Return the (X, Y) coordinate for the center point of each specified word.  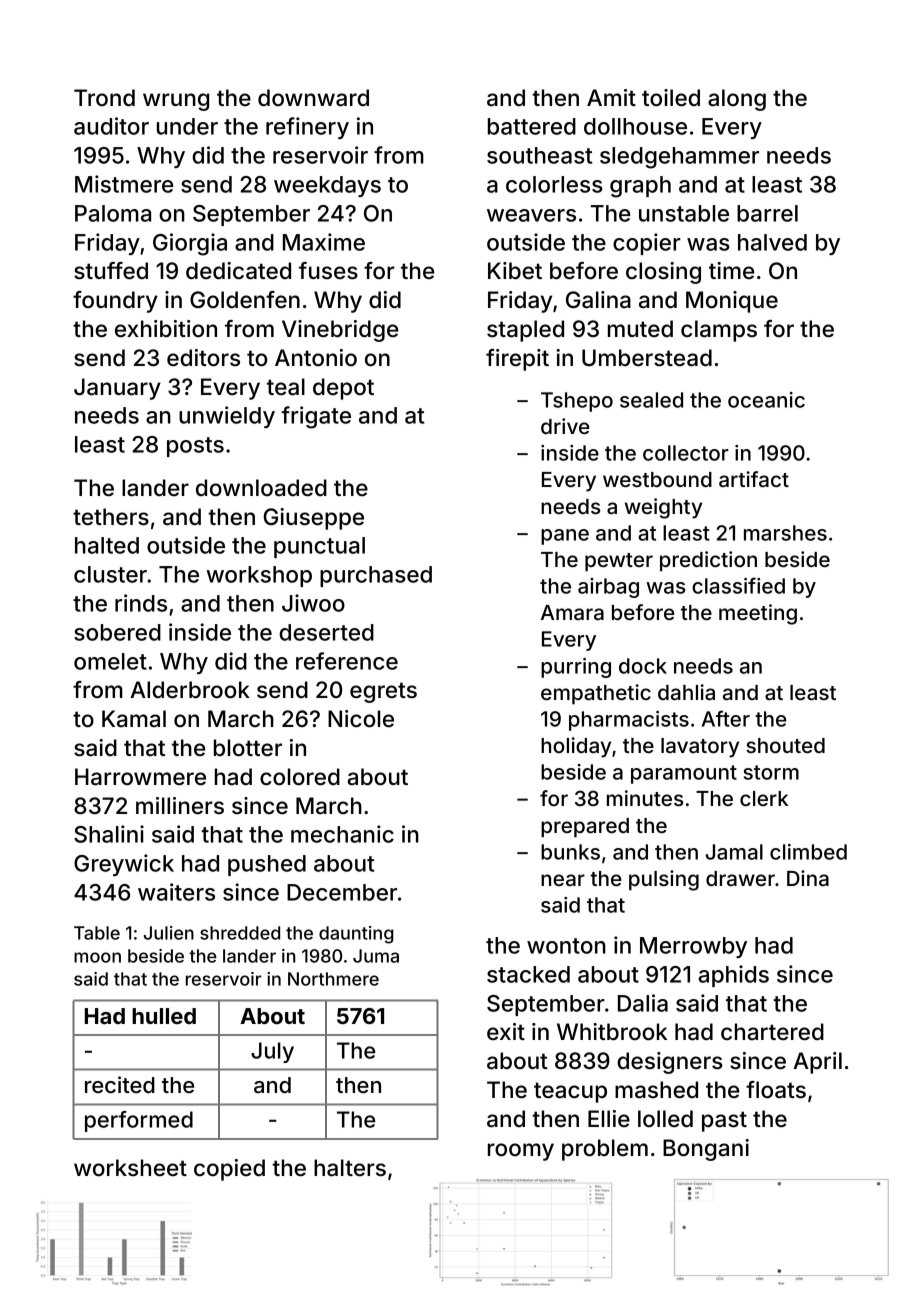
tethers (111, 517)
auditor (111, 126)
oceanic (766, 400)
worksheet (130, 1167)
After (726, 718)
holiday (576, 747)
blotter (248, 748)
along (737, 100)
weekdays (327, 186)
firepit (517, 360)
